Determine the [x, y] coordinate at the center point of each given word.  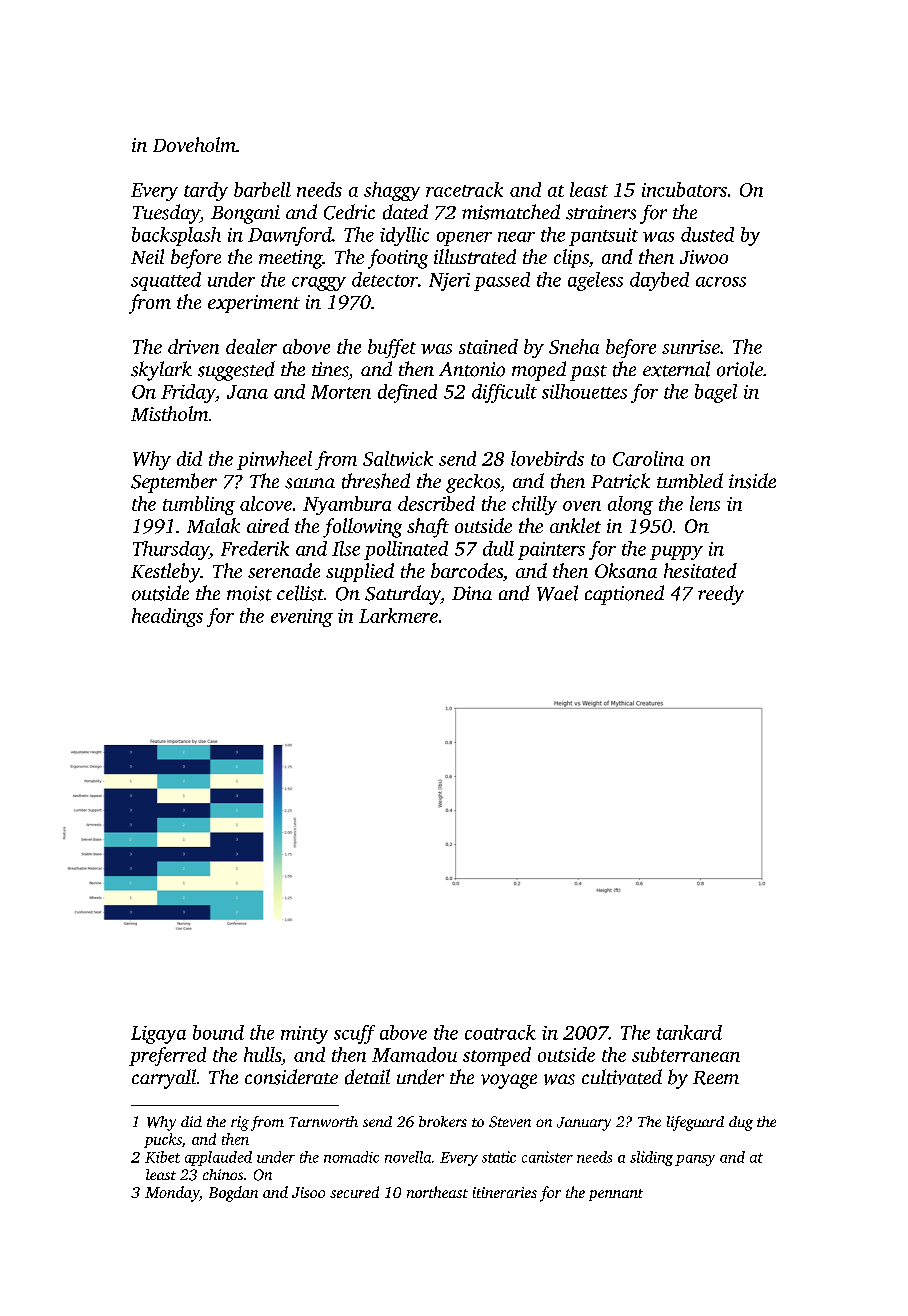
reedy [721, 595]
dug [741, 1123]
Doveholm [194, 144]
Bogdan [233, 1194]
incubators [684, 189]
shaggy [392, 191]
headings [167, 617]
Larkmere [398, 615]
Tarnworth [323, 1121]
